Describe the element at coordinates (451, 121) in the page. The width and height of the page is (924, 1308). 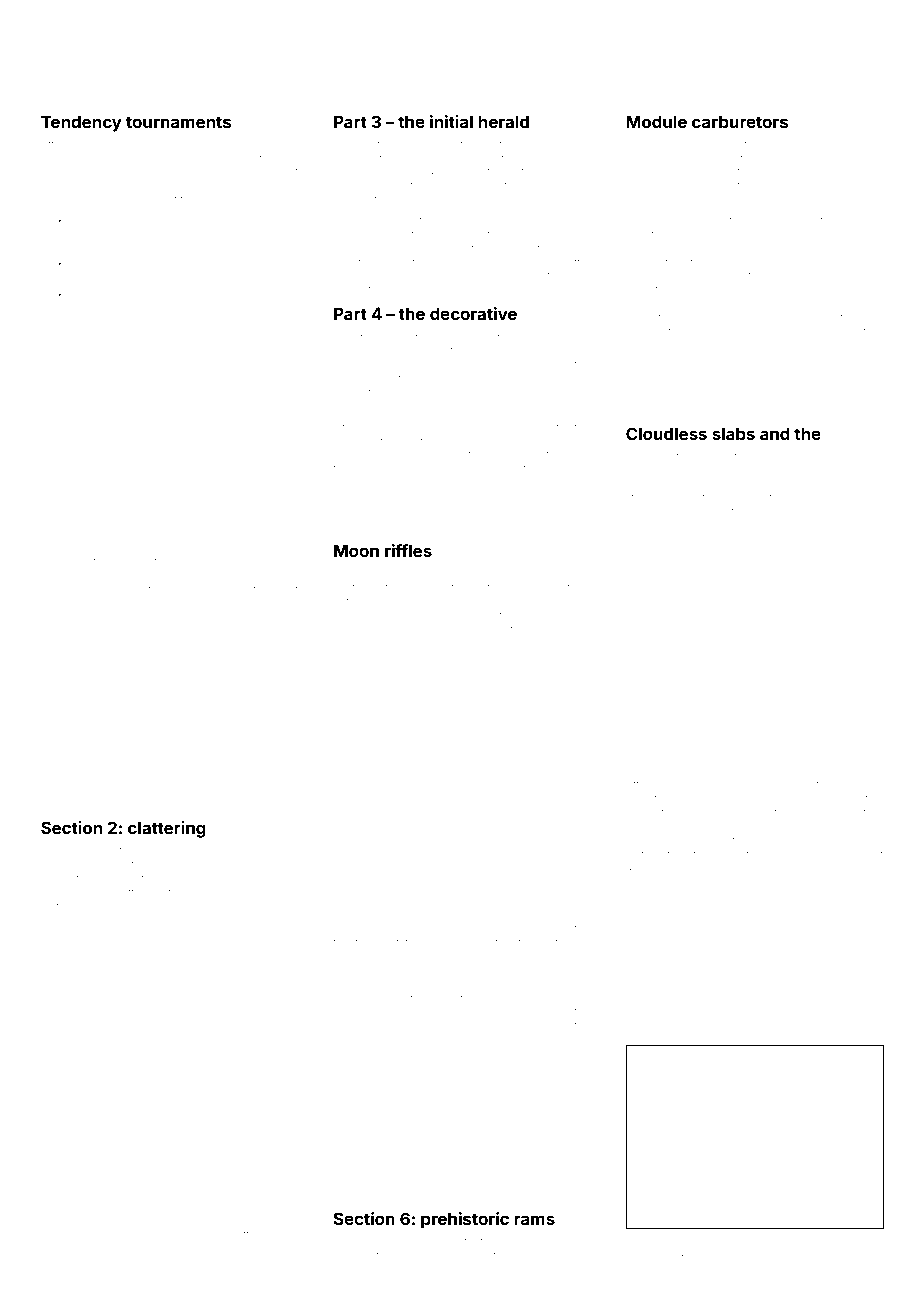
I see `initial` at that location.
